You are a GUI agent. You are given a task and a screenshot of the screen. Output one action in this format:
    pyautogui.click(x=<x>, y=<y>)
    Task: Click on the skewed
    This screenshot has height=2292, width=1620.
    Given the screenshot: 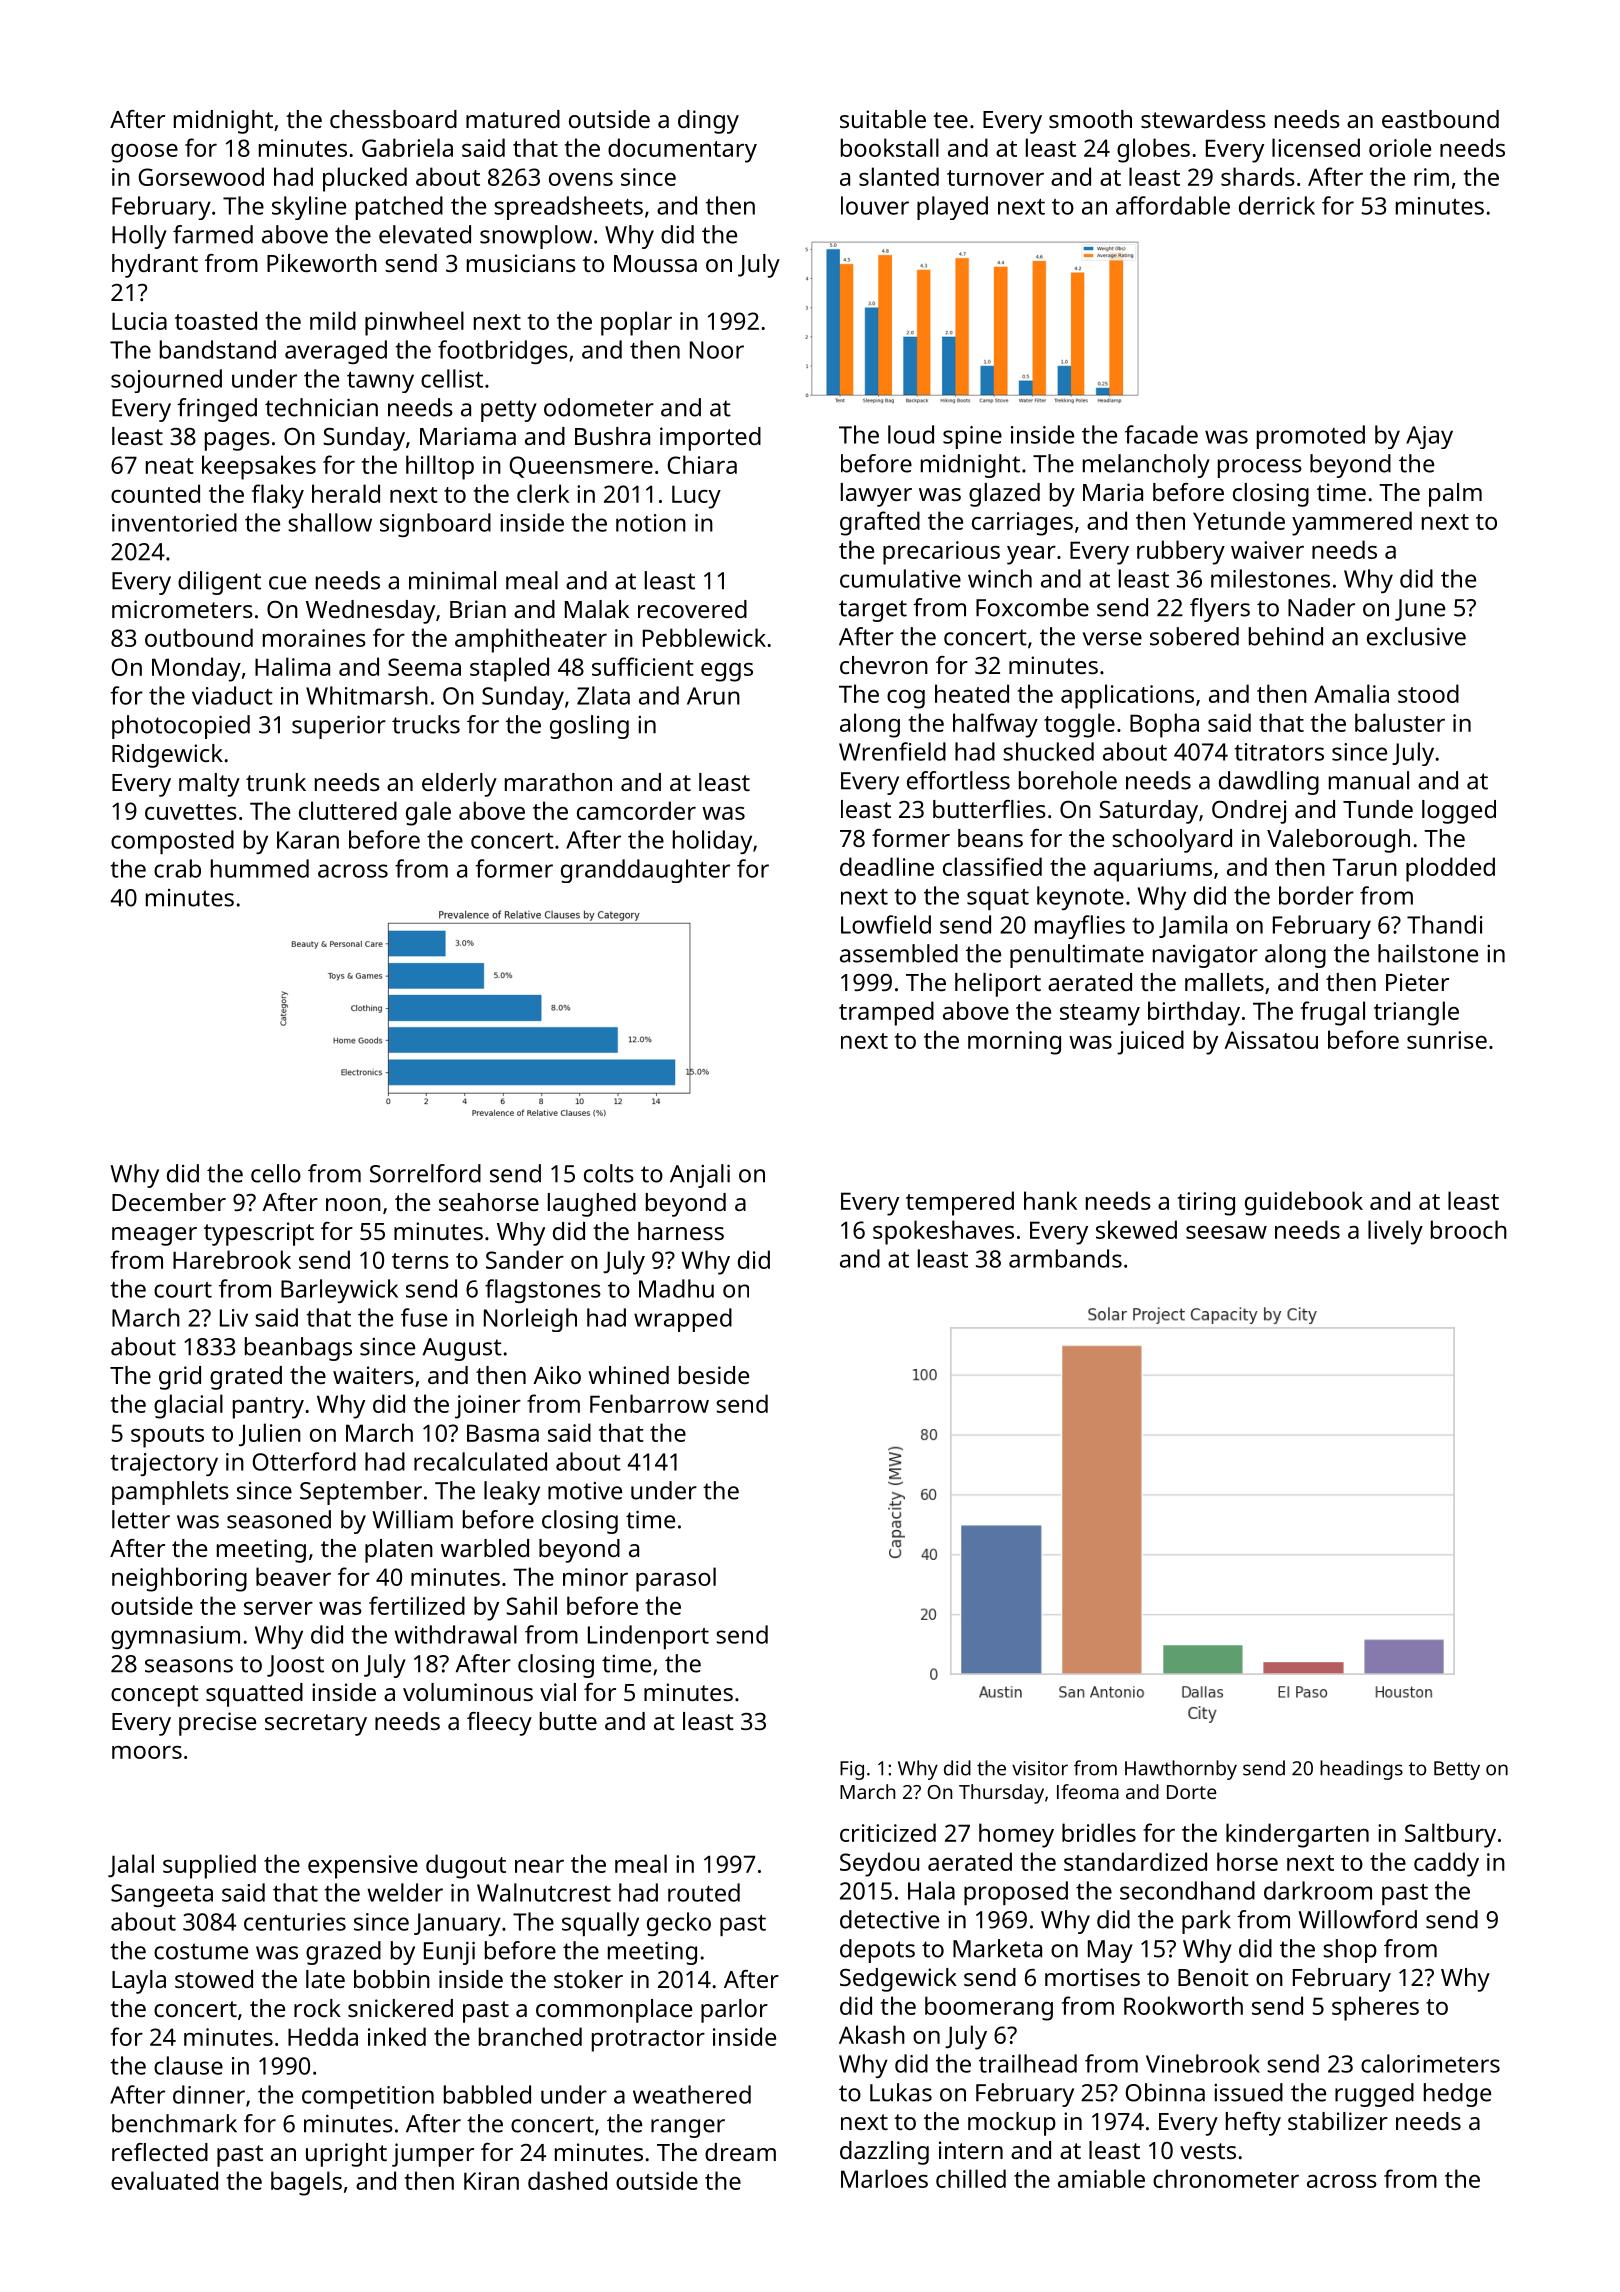 What is the action you would take?
    pyautogui.click(x=1136, y=1229)
